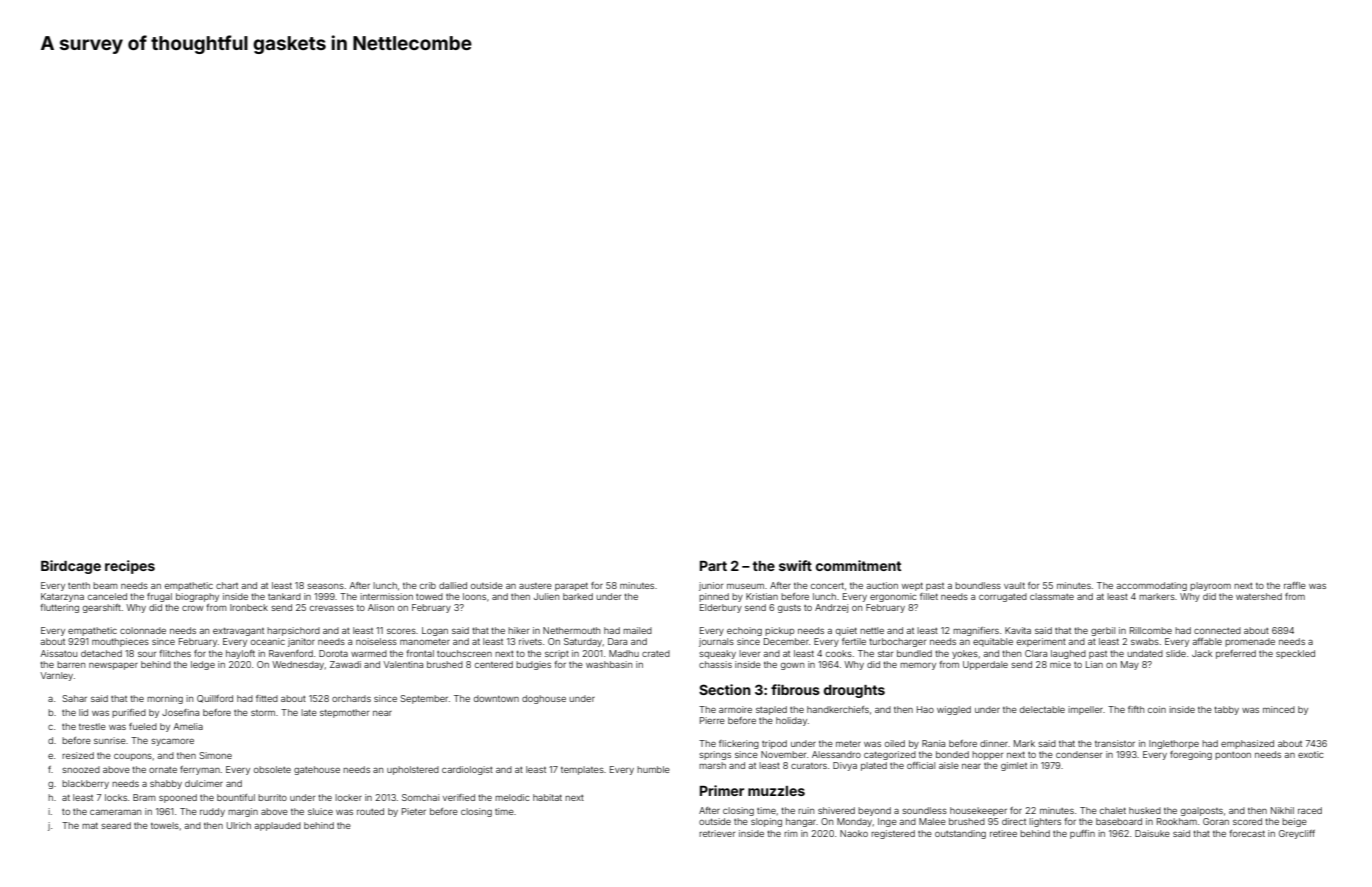  Describe the element at coordinates (845, 766) in the image. I see `Divya` at that location.
